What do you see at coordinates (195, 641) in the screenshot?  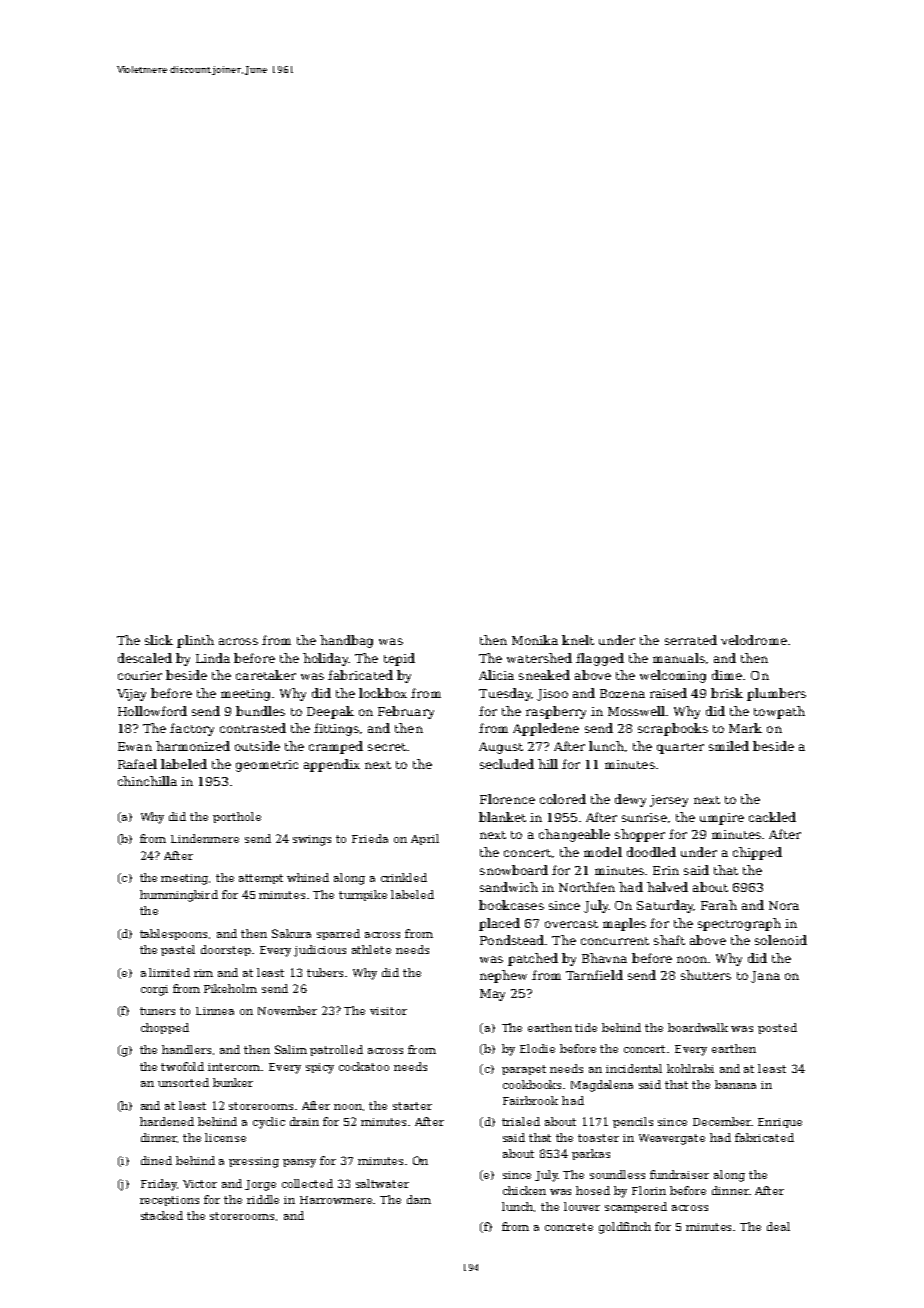 I see `plinth` at bounding box center [195, 641].
